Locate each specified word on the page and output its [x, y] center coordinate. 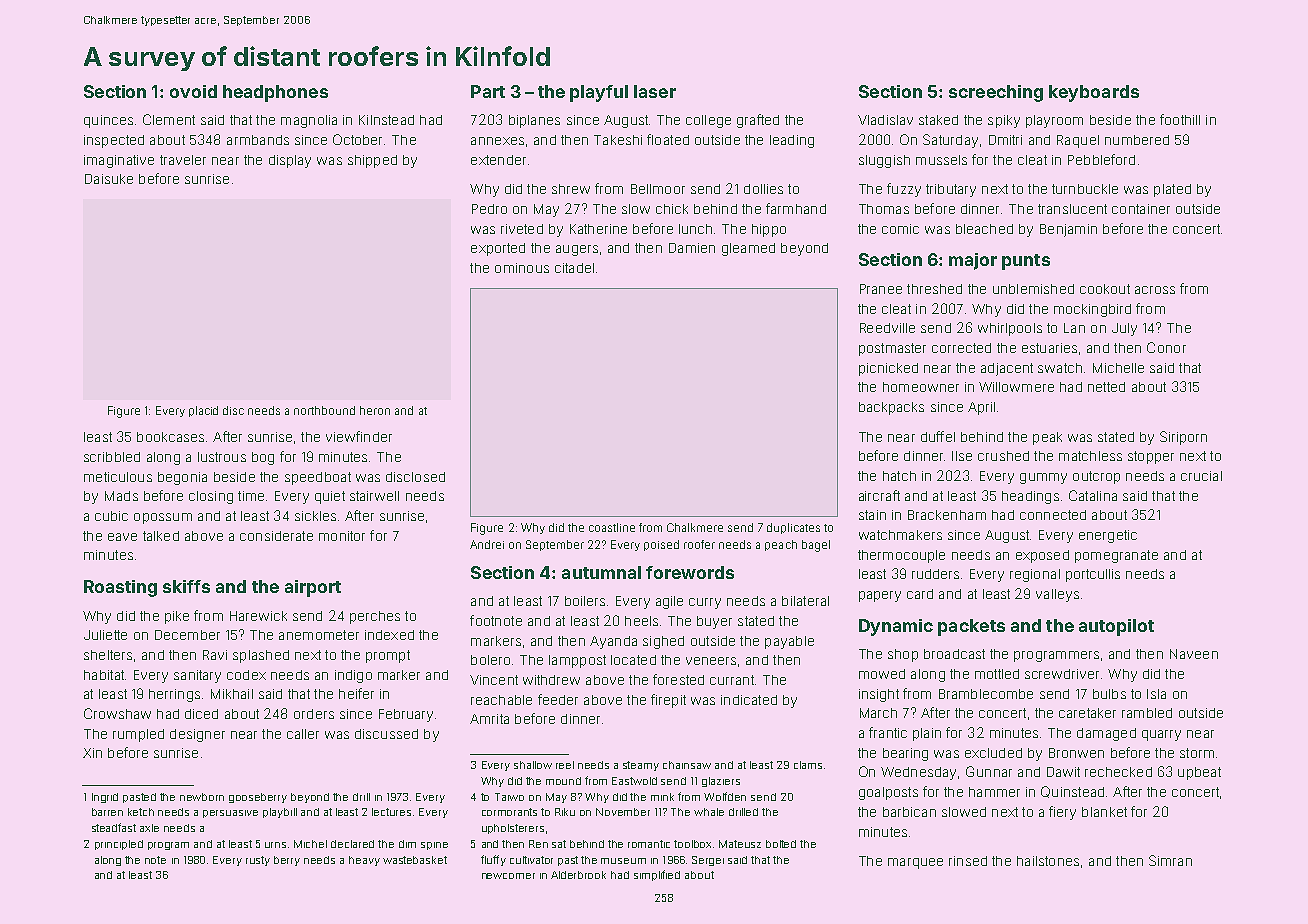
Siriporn [1183, 438]
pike [177, 617]
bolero [490, 660]
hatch [899, 476]
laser [655, 91]
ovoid [193, 91]
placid [203, 411]
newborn [202, 797]
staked [938, 120]
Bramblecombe [986, 694]
